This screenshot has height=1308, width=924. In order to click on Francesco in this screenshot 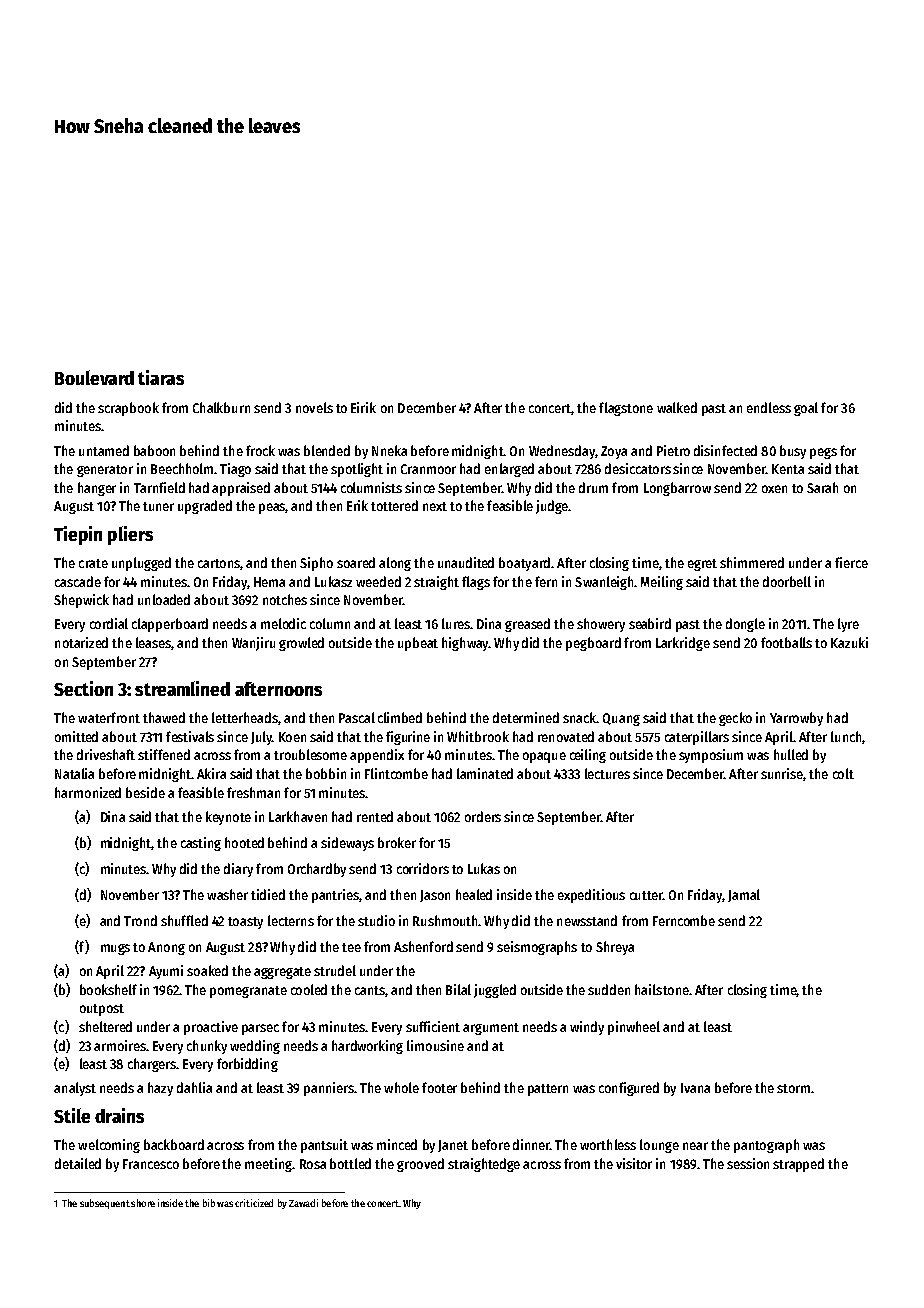, I will do `click(151, 1164)`.
